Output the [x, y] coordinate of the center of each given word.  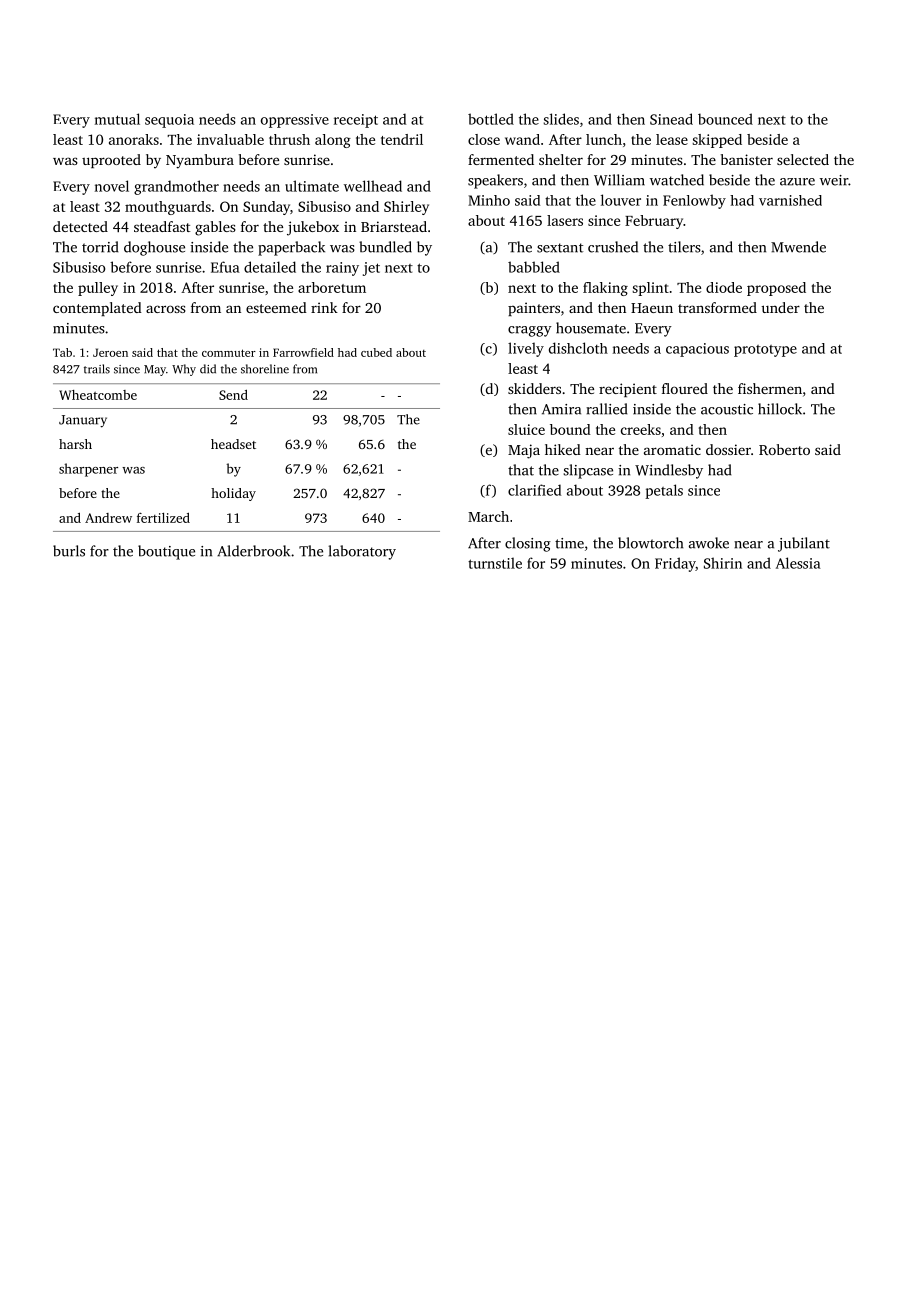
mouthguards [168, 208]
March [488, 516]
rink [324, 307]
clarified [534, 490]
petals [664, 491]
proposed [776, 289]
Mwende [798, 247]
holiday [233, 494]
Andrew [108, 518]
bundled [385, 247]
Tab [62, 352]
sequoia [169, 121]
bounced [725, 119]
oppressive [295, 121]
